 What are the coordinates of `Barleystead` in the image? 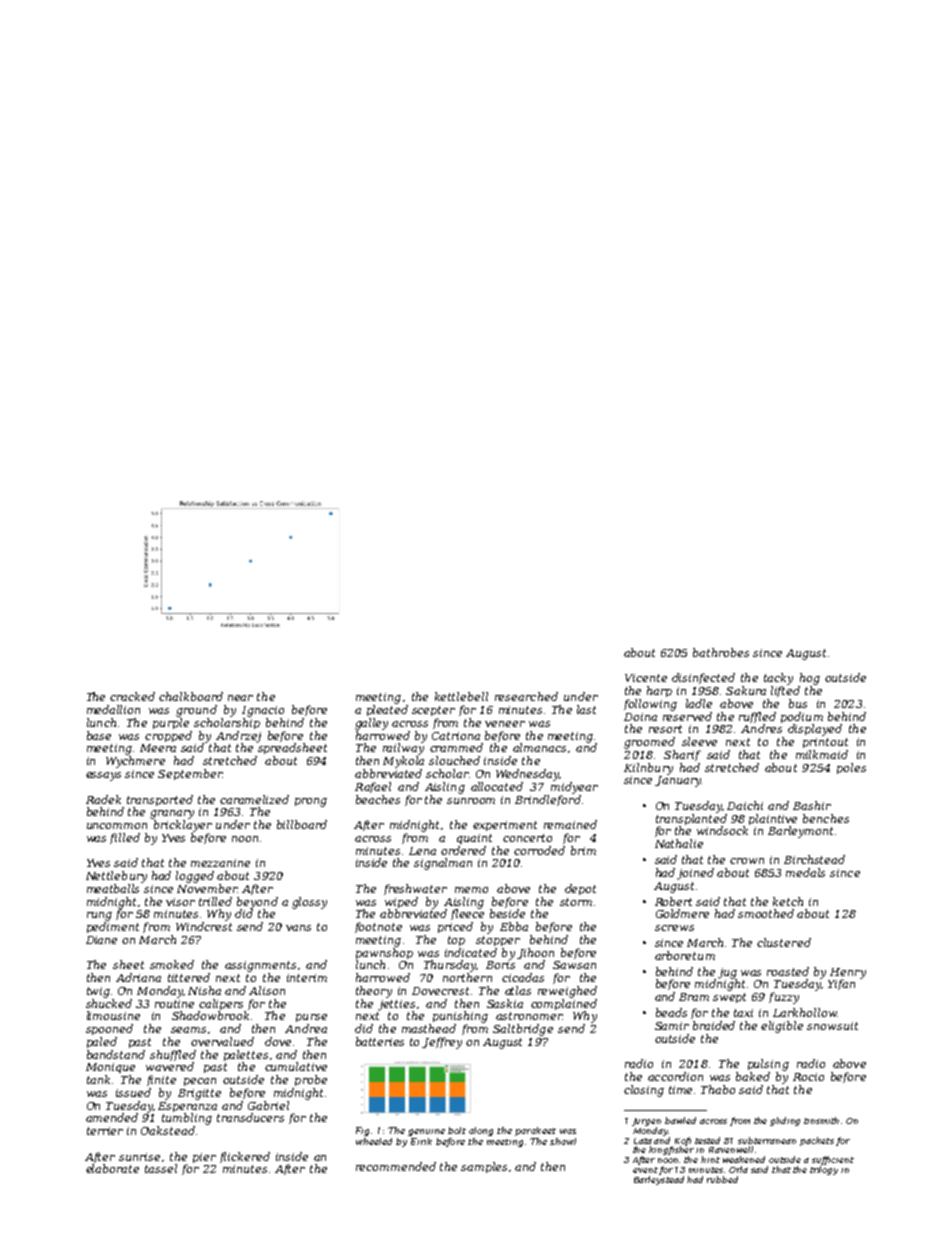 It's located at (659, 1180).
